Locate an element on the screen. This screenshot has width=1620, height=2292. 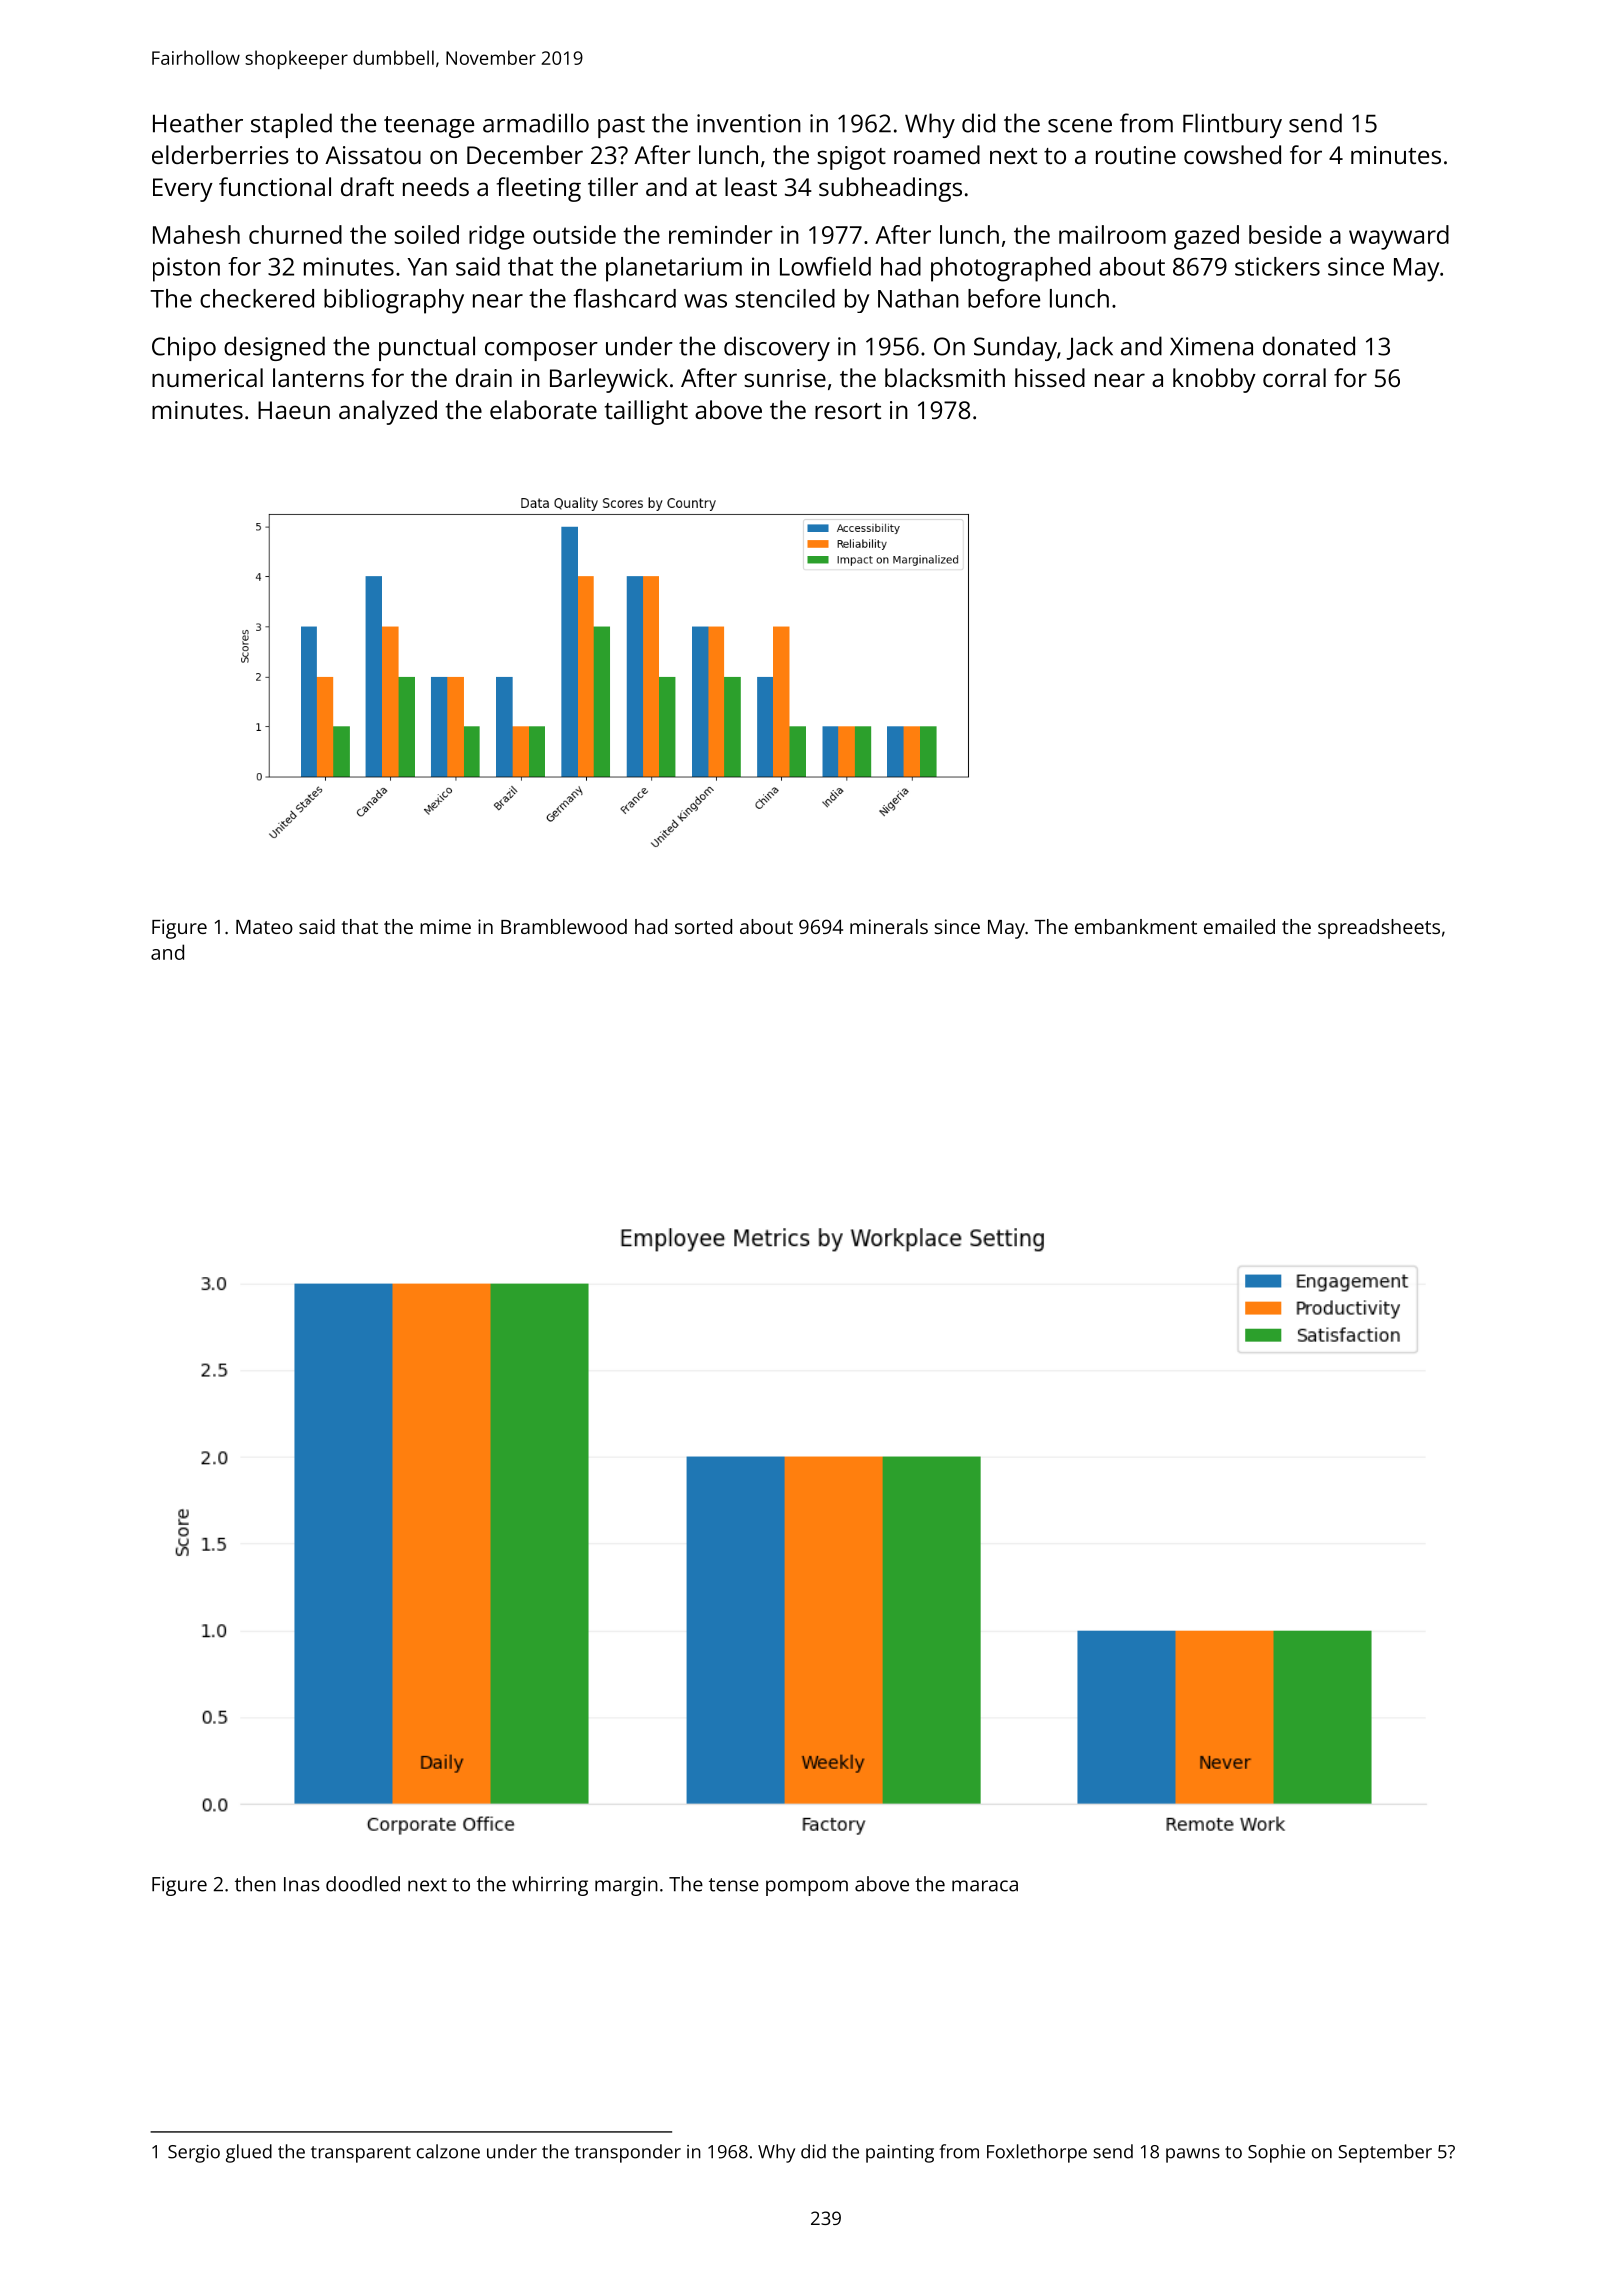
Sophie is located at coordinates (1276, 2153).
